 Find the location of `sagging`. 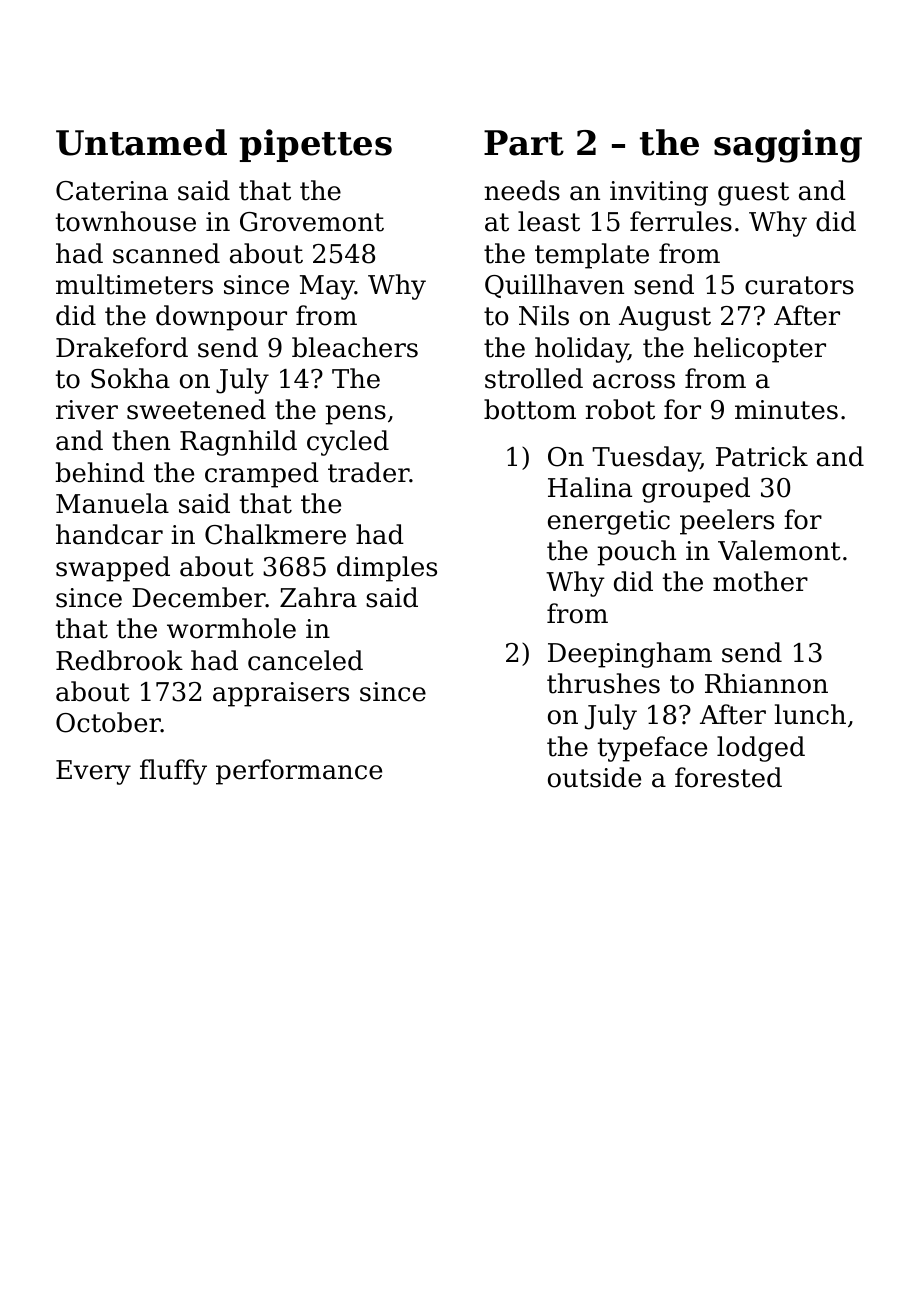

sagging is located at coordinates (788, 146).
